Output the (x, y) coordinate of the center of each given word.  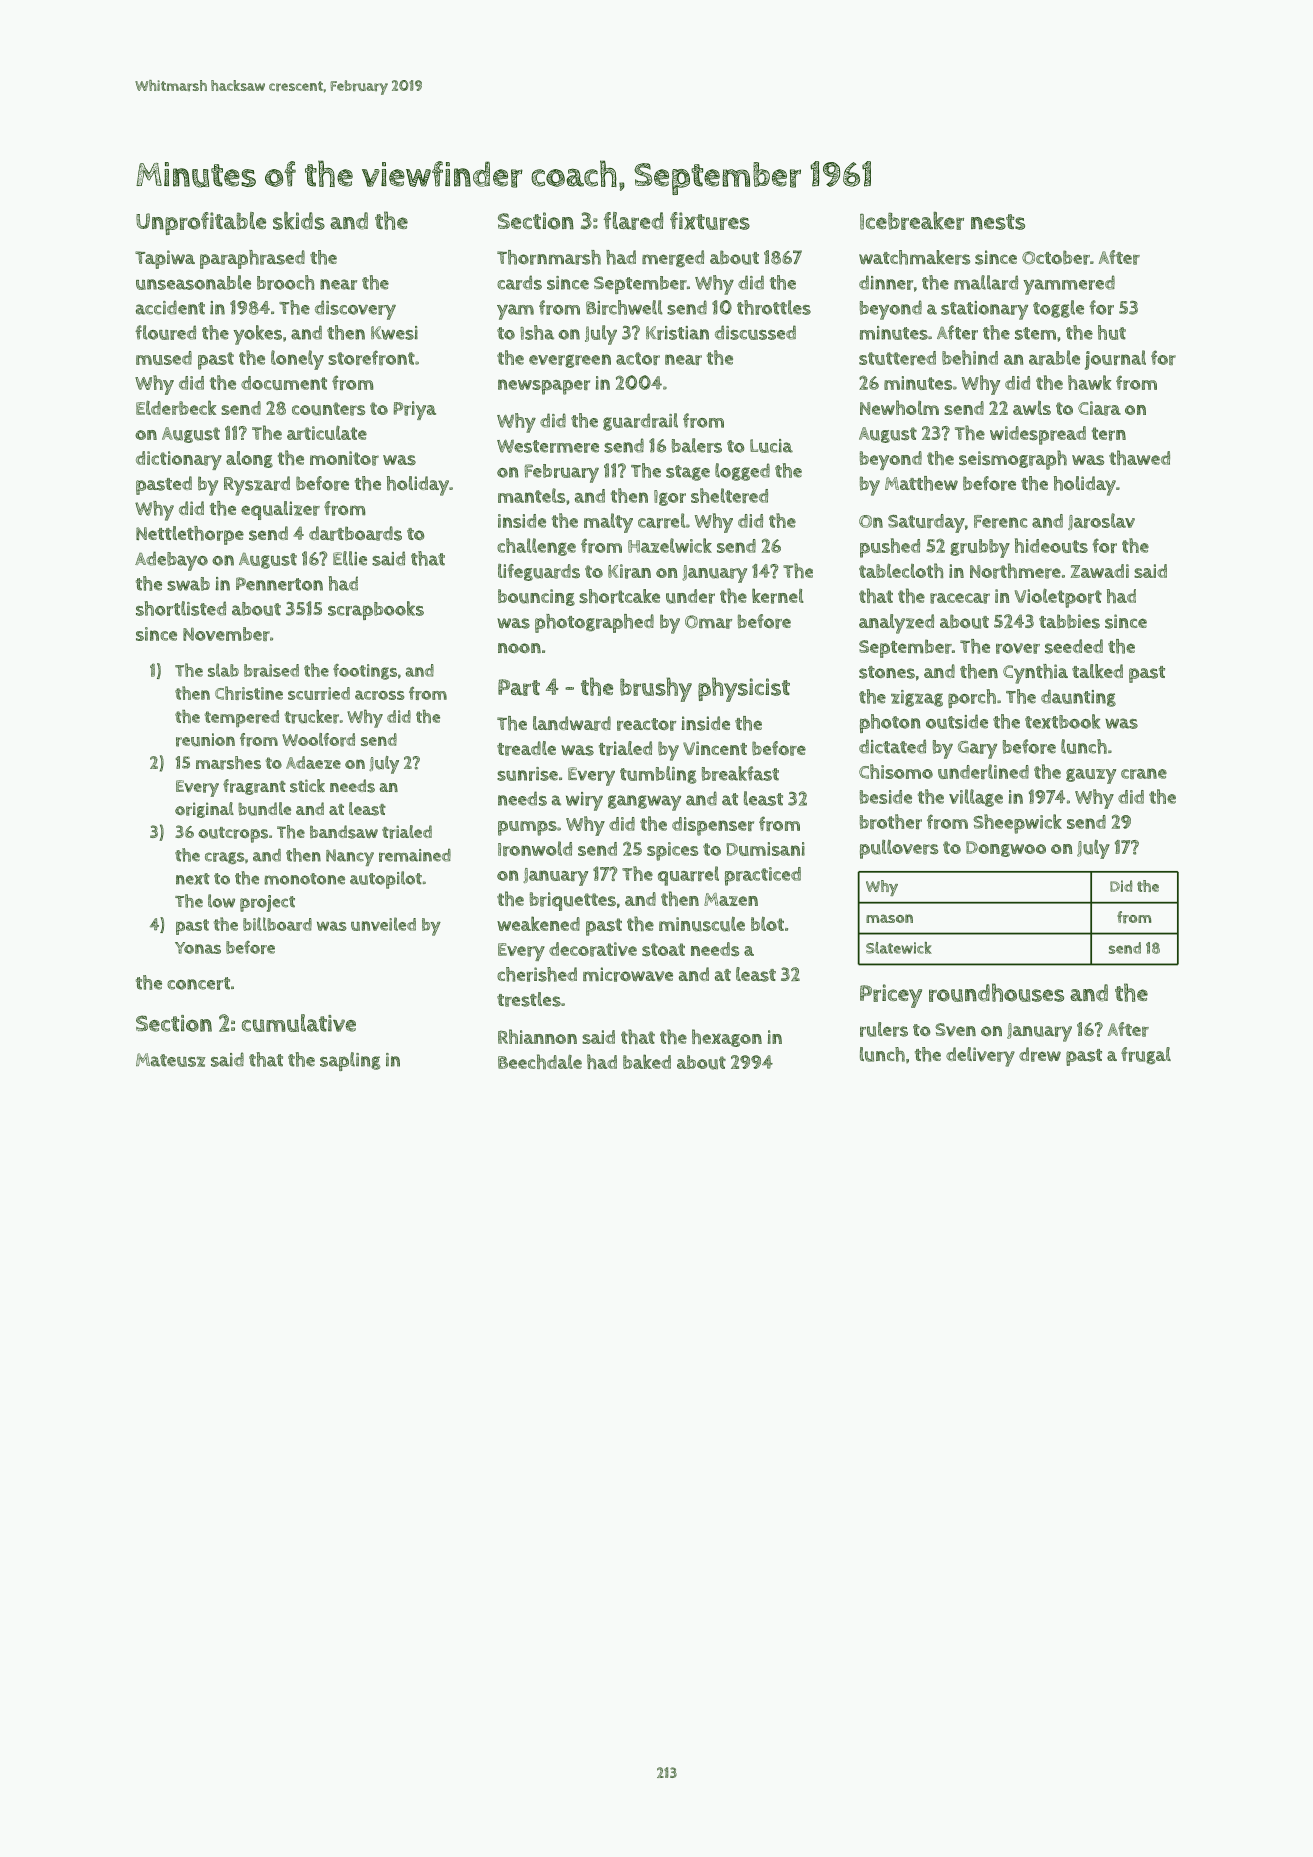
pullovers (899, 849)
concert (198, 983)
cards (519, 282)
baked (647, 1061)
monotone (305, 879)
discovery (355, 310)
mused (164, 358)
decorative (593, 949)
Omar (708, 622)
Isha (537, 332)
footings (365, 672)
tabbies (1069, 621)
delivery (980, 1057)
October (1056, 257)
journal (1115, 360)
